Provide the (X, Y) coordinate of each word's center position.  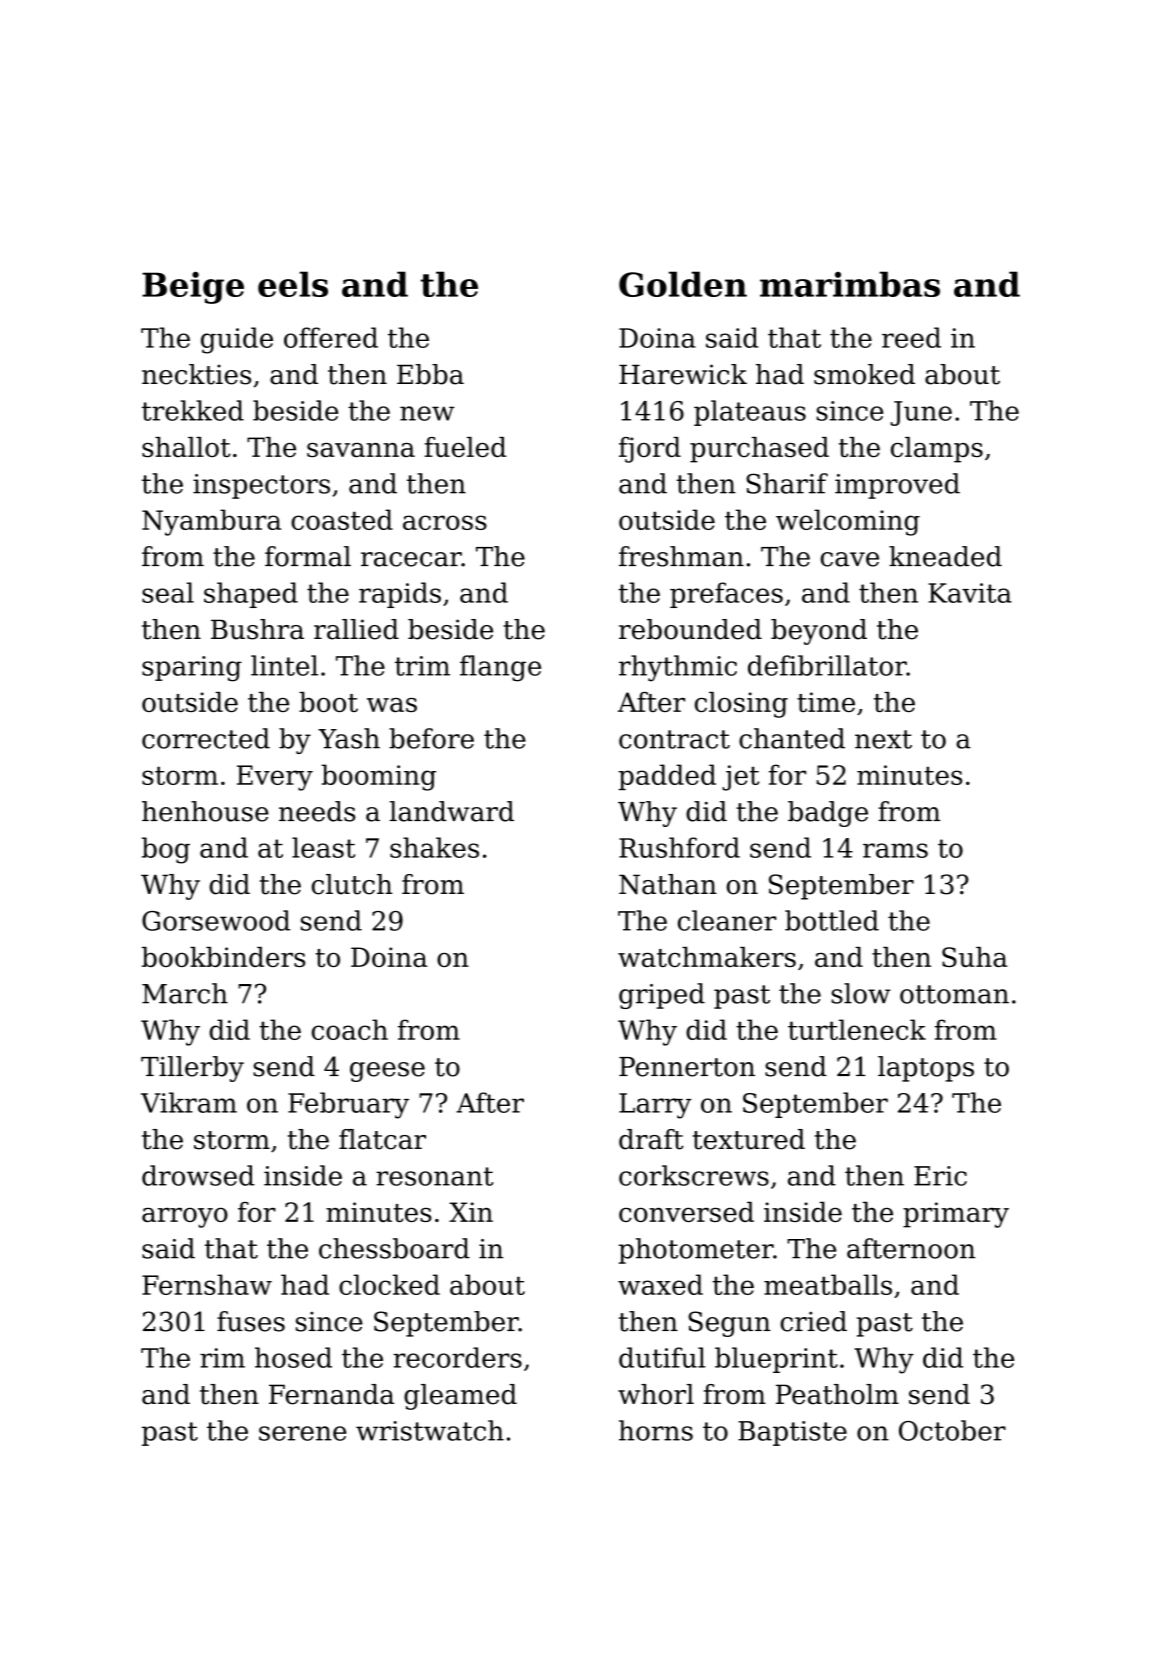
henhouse (205, 811)
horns (656, 1430)
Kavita (970, 593)
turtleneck (857, 1029)
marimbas (850, 284)
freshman (681, 556)
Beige (193, 287)
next (883, 739)
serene (302, 1433)
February (348, 1105)
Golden (683, 284)
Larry (655, 1106)
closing (741, 705)
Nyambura (211, 522)
